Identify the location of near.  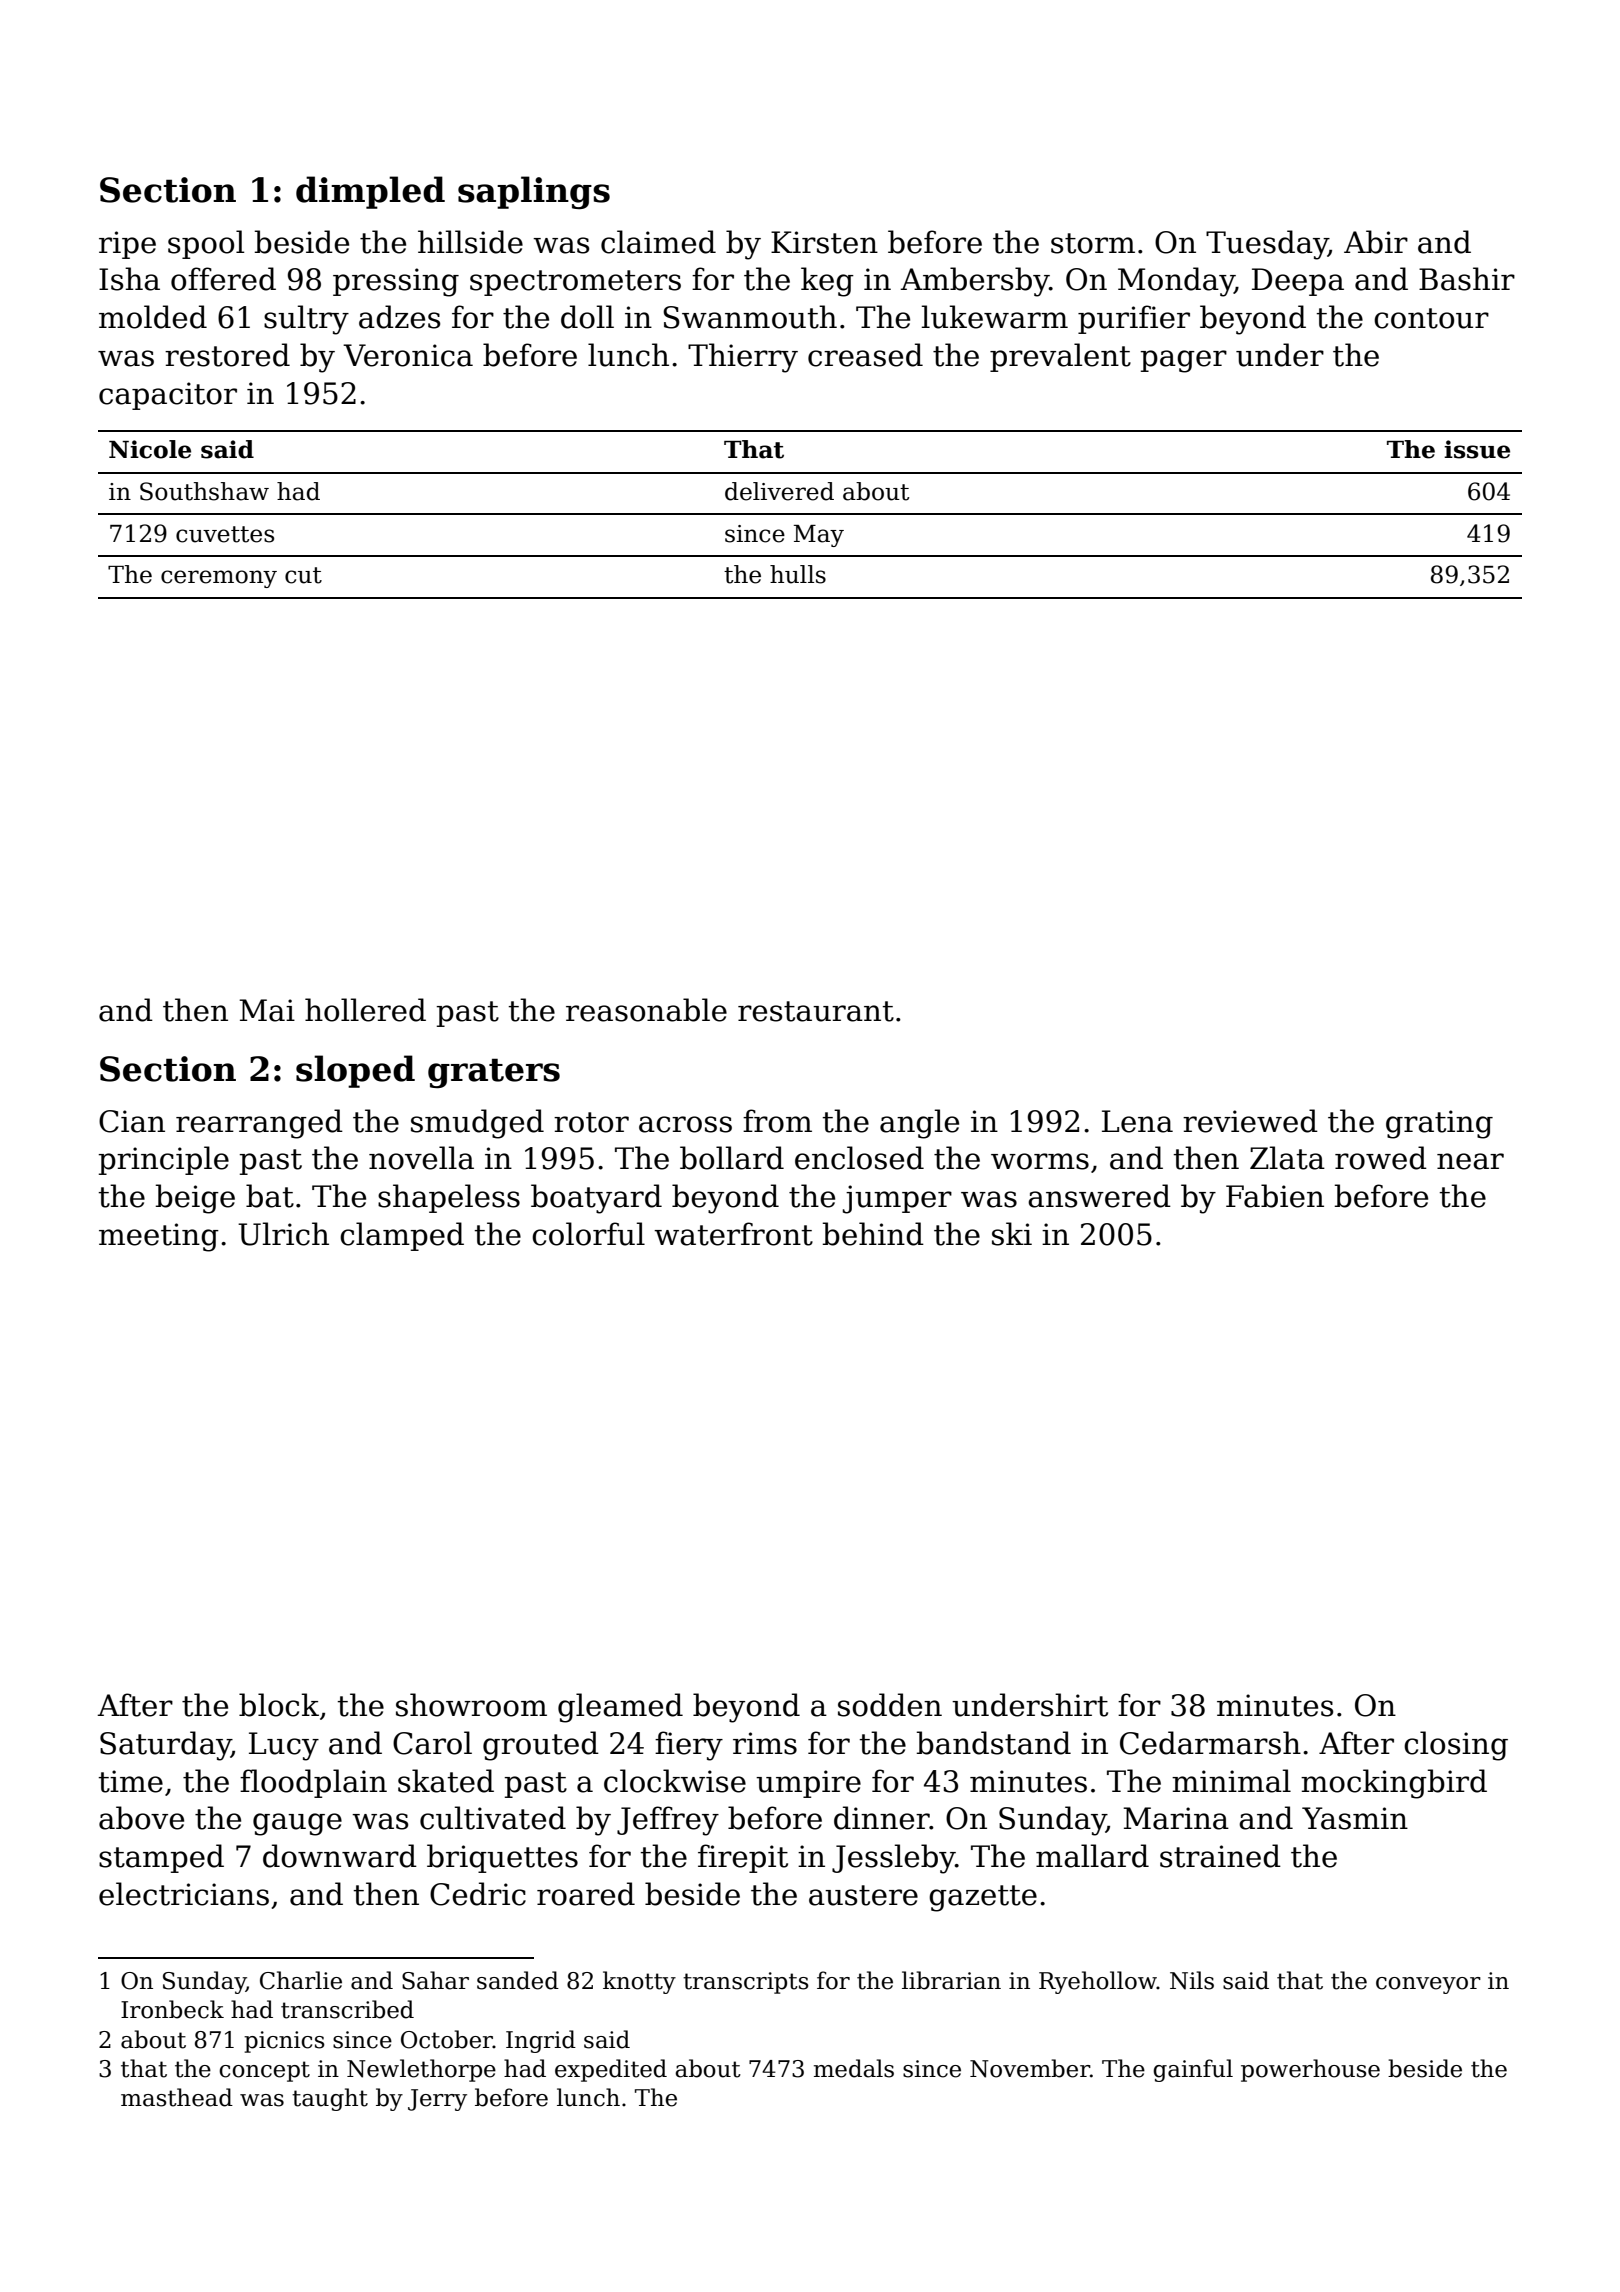
(1470, 1161).
